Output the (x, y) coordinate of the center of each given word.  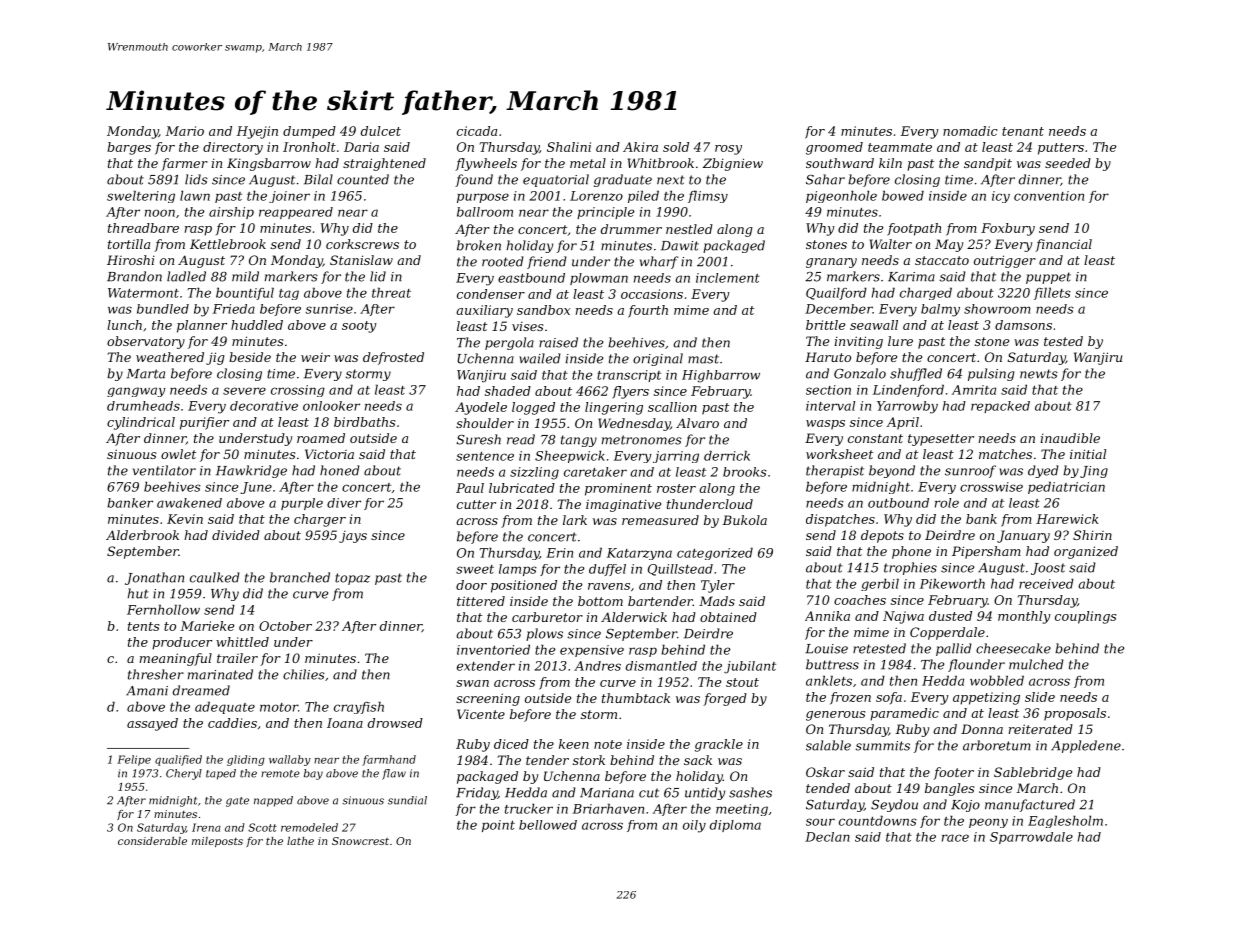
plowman (599, 279)
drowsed (395, 723)
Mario (184, 131)
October (285, 626)
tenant (1023, 131)
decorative (264, 406)
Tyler (718, 586)
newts (1039, 374)
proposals (1075, 714)
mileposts (217, 842)
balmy (940, 310)
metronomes (642, 440)
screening (488, 699)
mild (245, 276)
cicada (477, 131)
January (1023, 536)
